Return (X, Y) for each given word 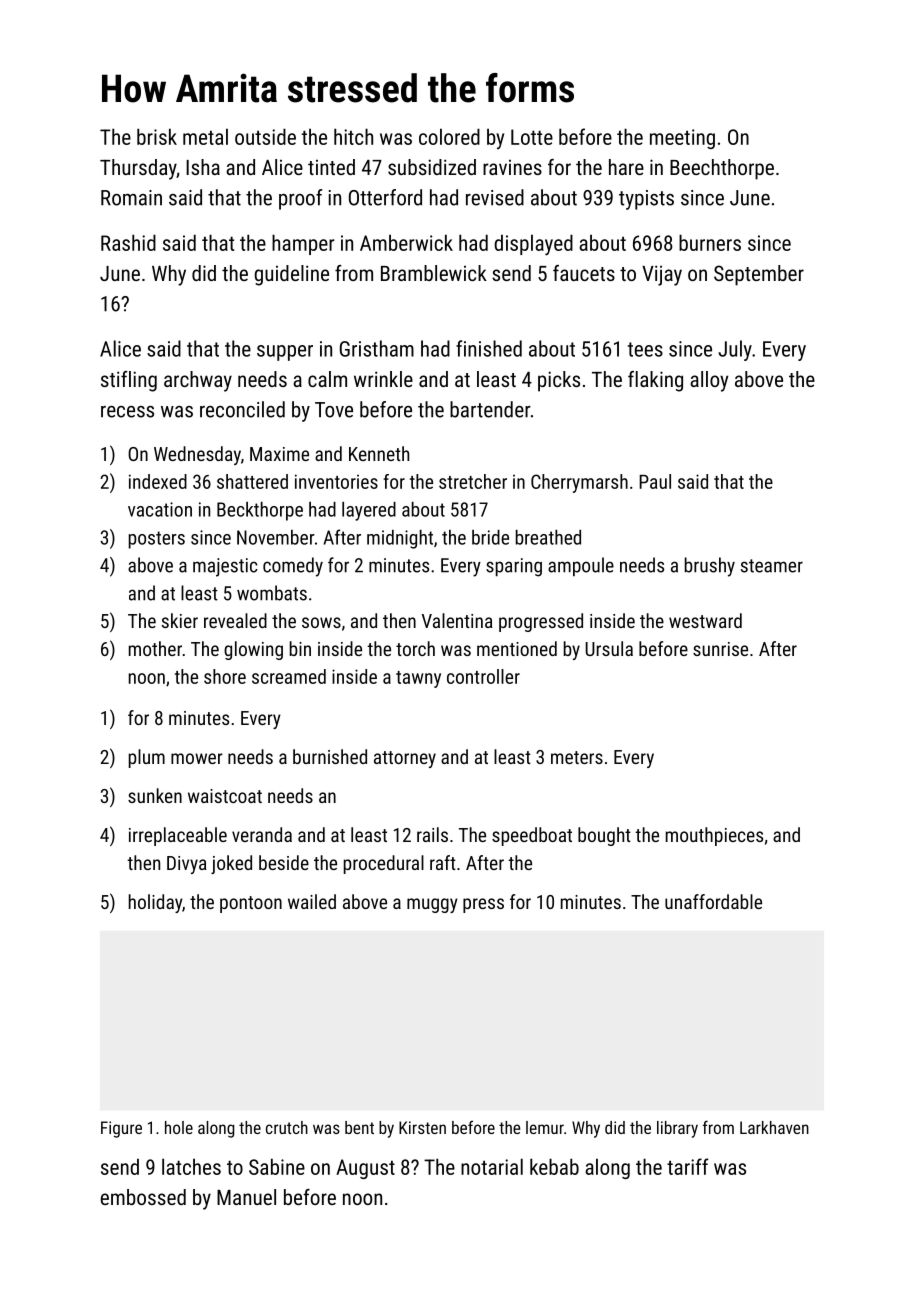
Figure (121, 1129)
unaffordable (713, 901)
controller (483, 676)
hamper (303, 244)
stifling (129, 381)
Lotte (532, 137)
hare (626, 167)
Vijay (662, 275)
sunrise (720, 649)
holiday (155, 903)
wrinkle (383, 379)
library (677, 1129)
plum (147, 758)
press (483, 905)
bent (359, 1127)
